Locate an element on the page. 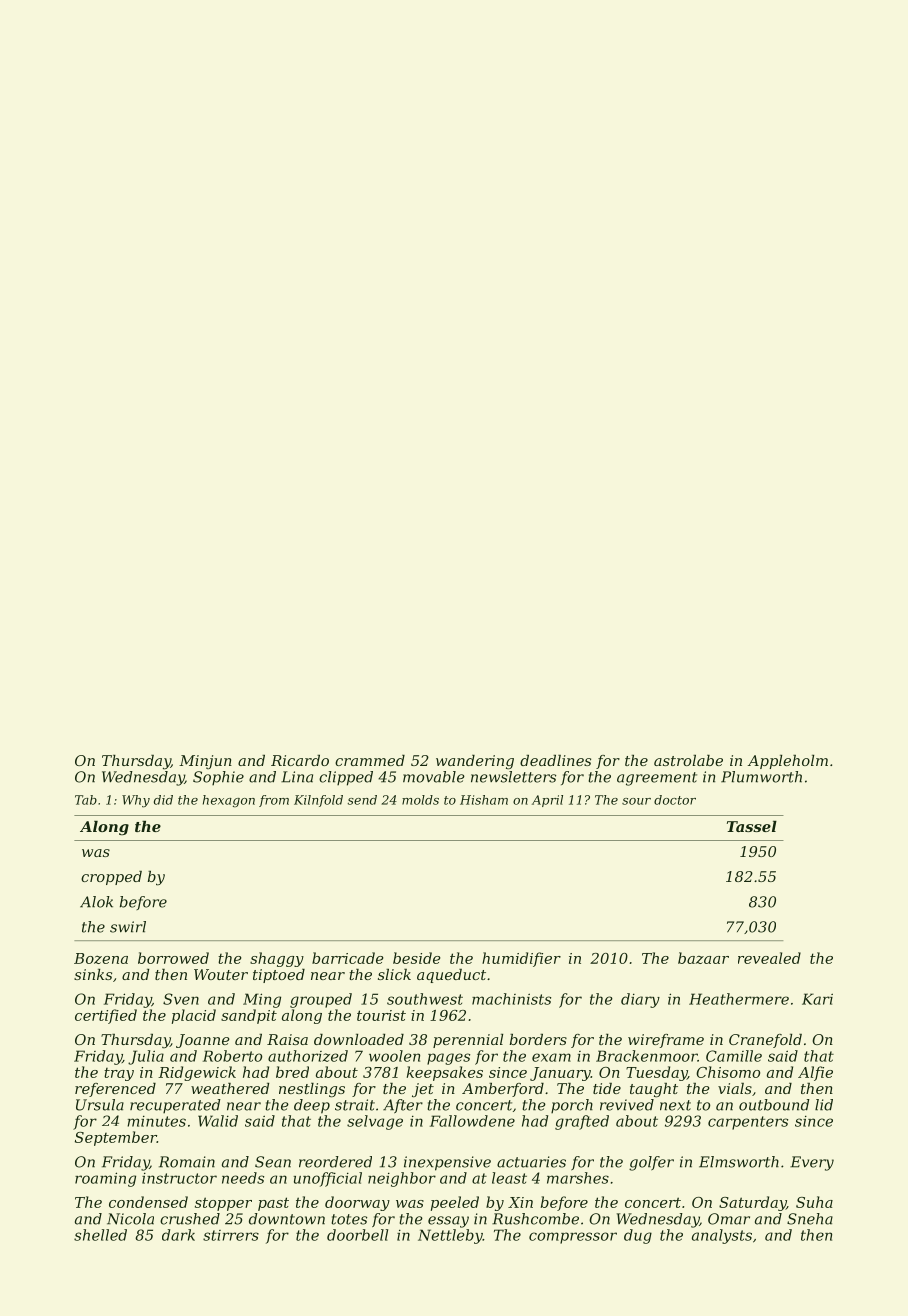  Brackenmoor is located at coordinates (647, 1056).
